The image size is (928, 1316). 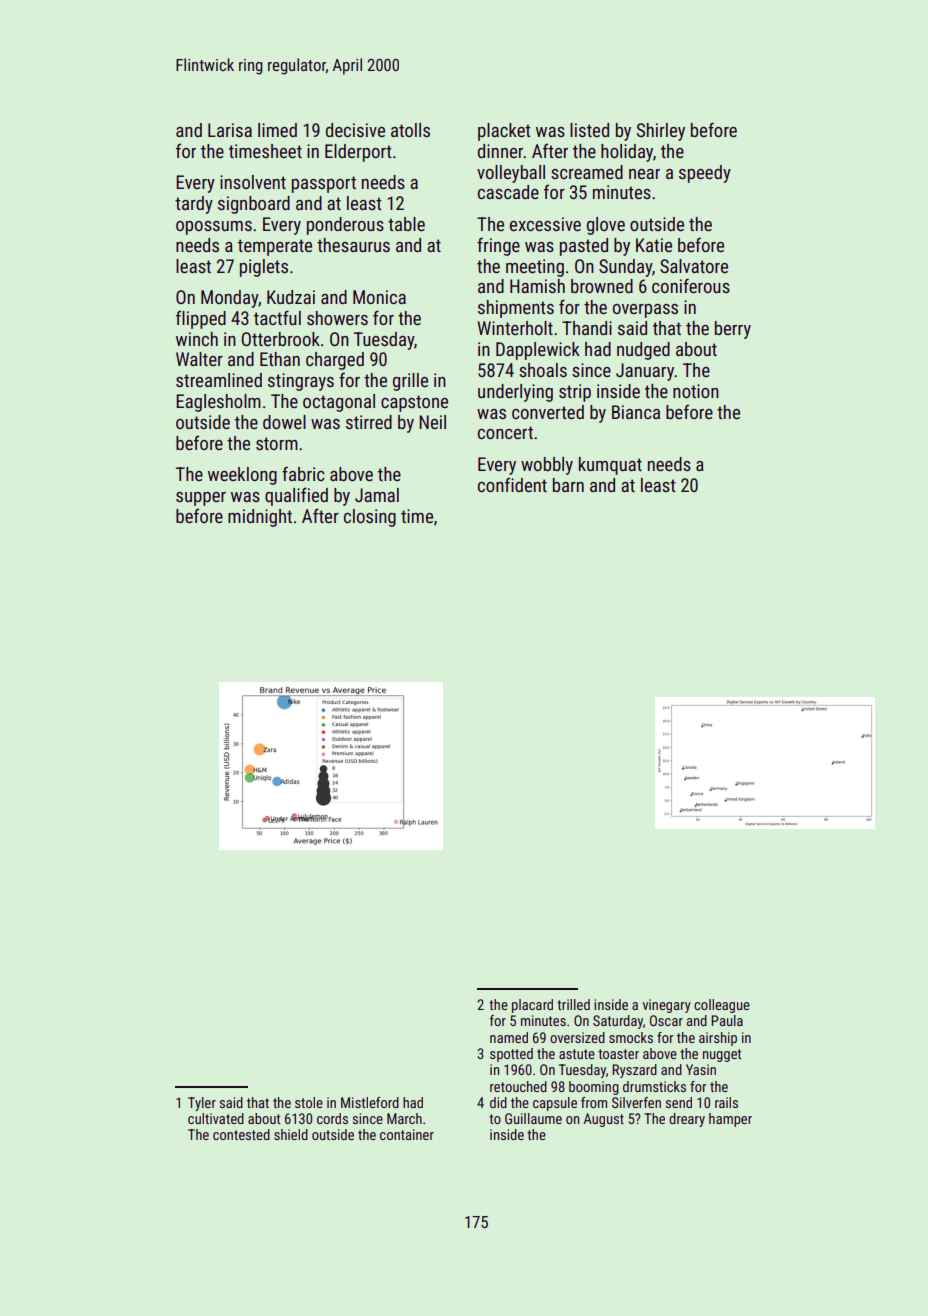 What do you see at coordinates (532, 1006) in the page?
I see `placard` at bounding box center [532, 1006].
